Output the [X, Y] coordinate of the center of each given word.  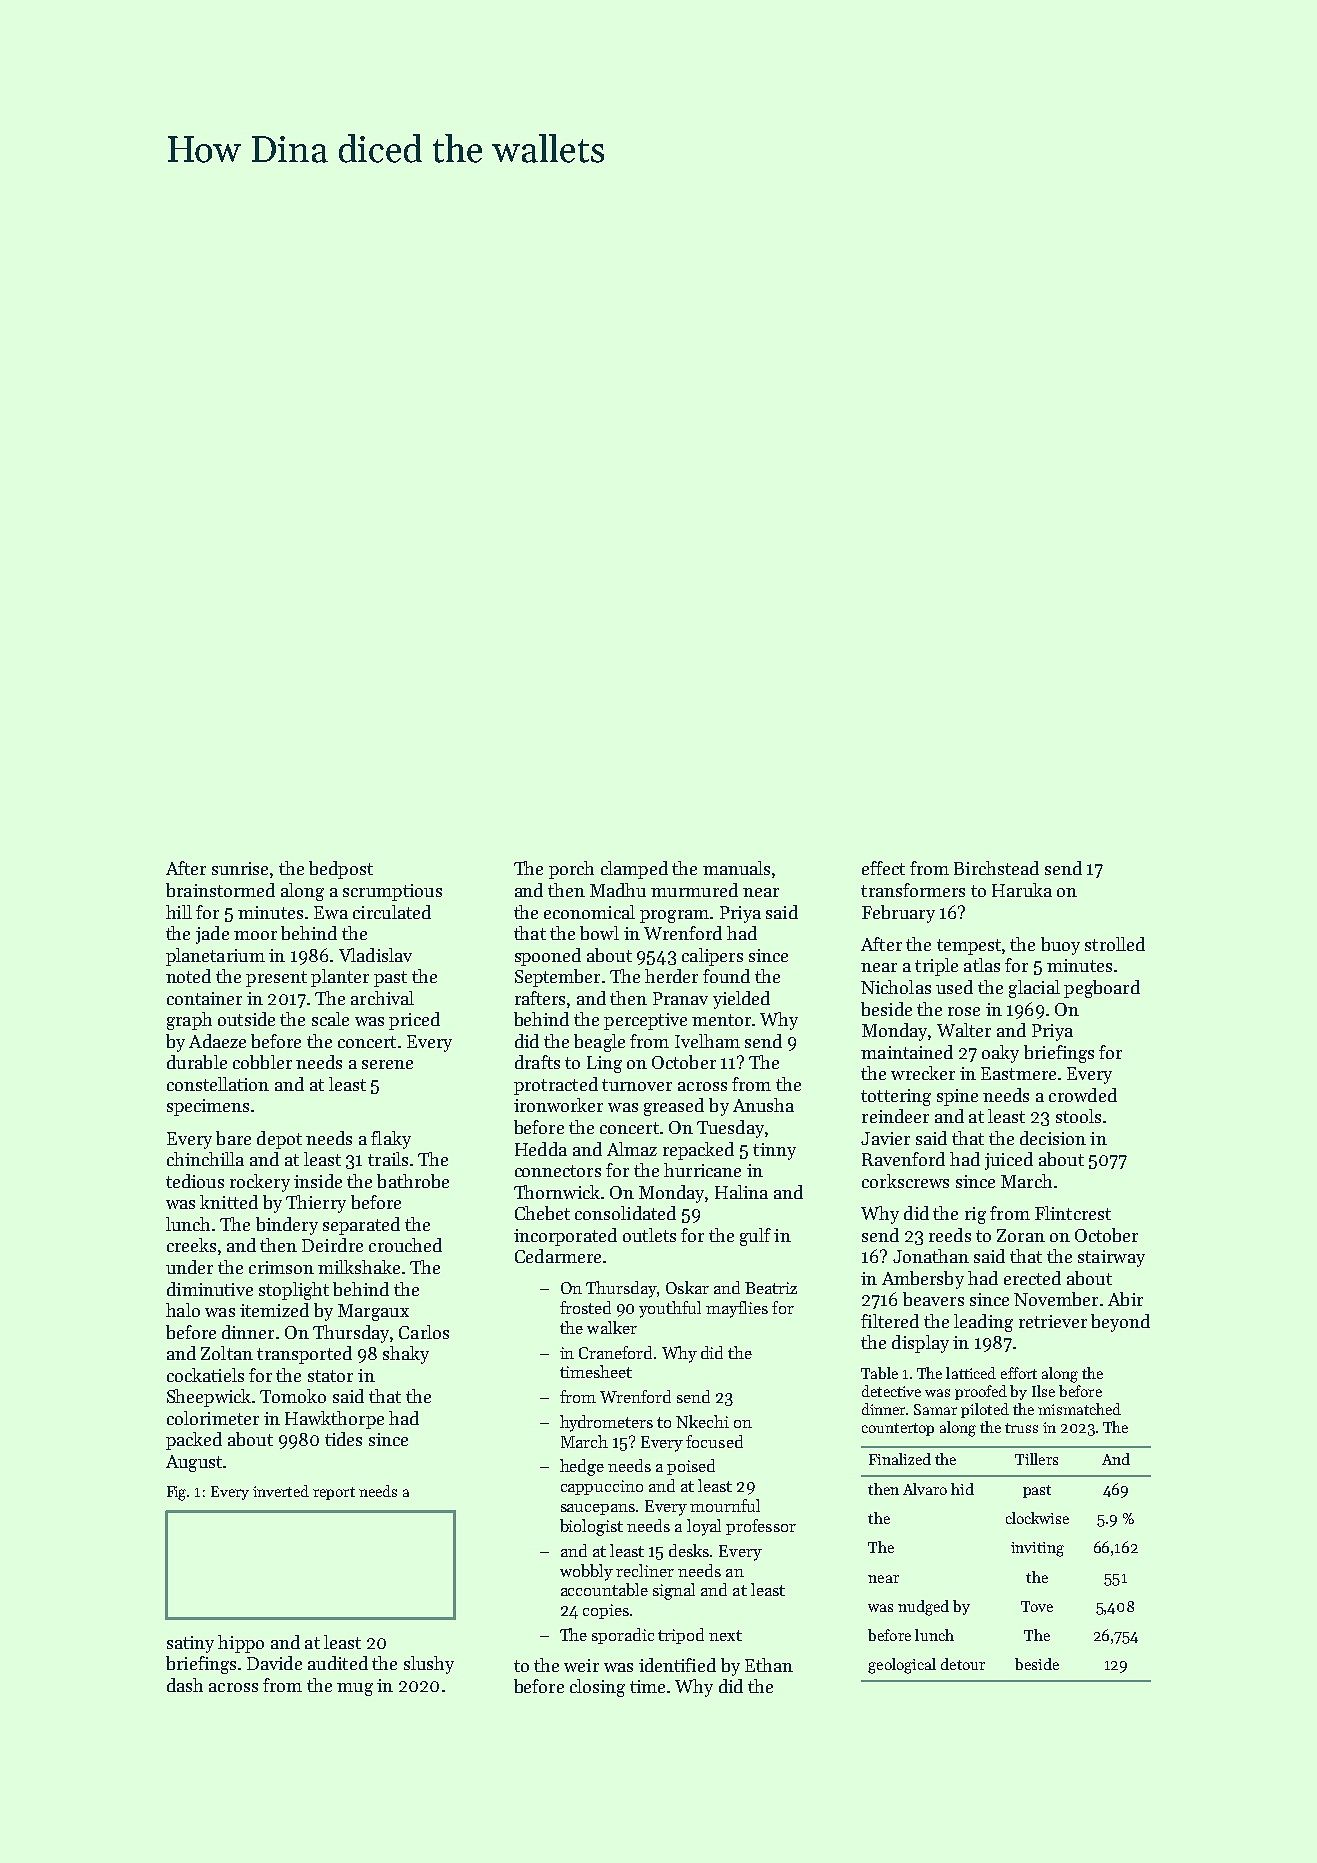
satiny [190, 1644]
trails [388, 1159]
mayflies [737, 1309]
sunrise [240, 868]
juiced [1009, 1161]
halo [183, 1310]
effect [883, 868]
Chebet [542, 1213]
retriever [1053, 1321]
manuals [736, 868]
